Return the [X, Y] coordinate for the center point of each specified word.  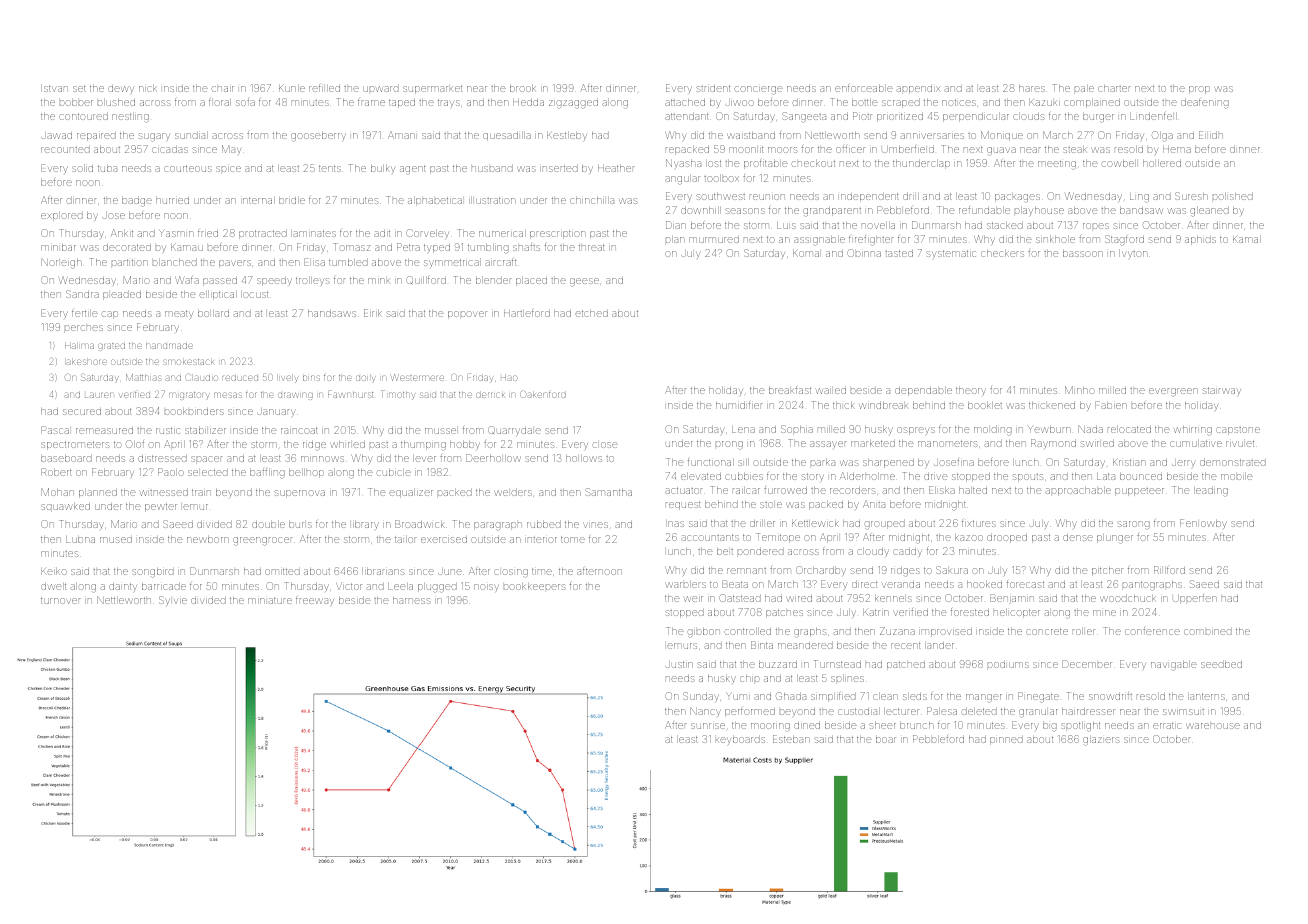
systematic [951, 254]
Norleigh [61, 264]
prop [1199, 90]
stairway [1221, 391]
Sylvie [173, 600]
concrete [1047, 631]
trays [449, 103]
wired [799, 599]
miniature [270, 600]
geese [584, 282]
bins [311, 378]
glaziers [1101, 740]
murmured [714, 239]
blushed [116, 102]
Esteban [791, 739]
